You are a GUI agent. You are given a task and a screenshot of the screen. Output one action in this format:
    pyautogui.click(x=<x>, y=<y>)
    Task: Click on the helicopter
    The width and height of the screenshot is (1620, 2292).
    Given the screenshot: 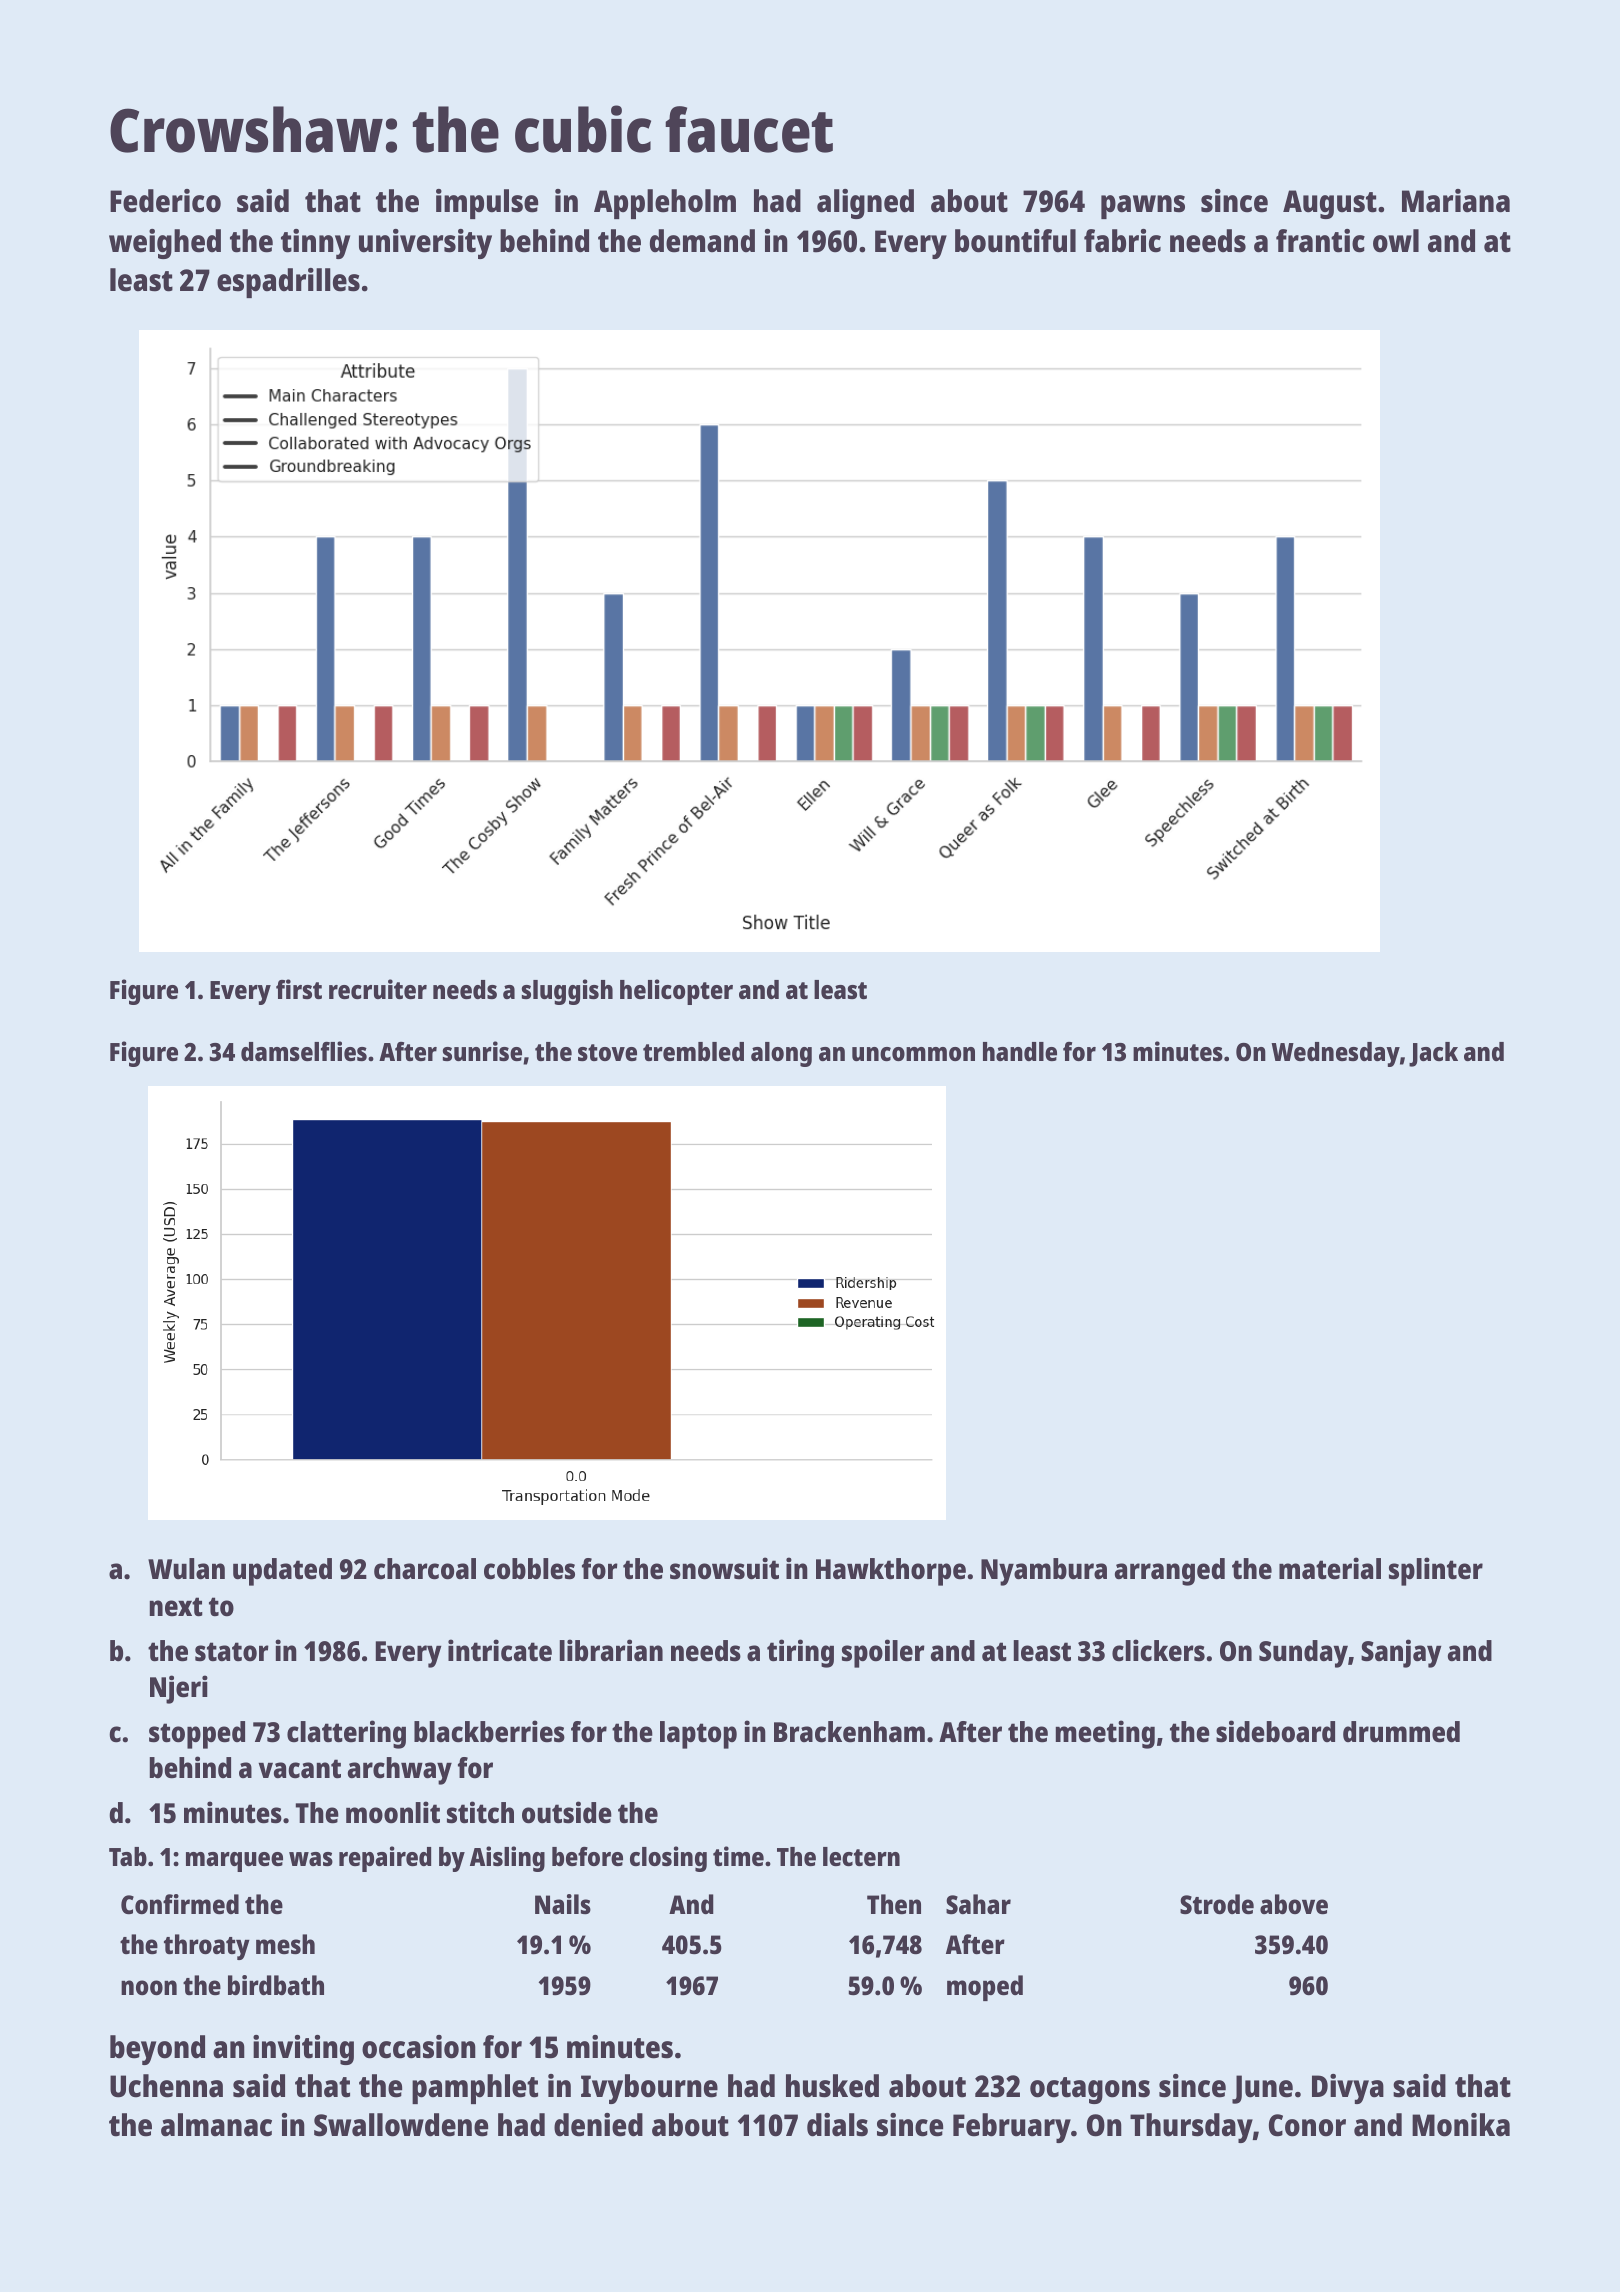 What is the action you would take?
    pyautogui.click(x=676, y=992)
